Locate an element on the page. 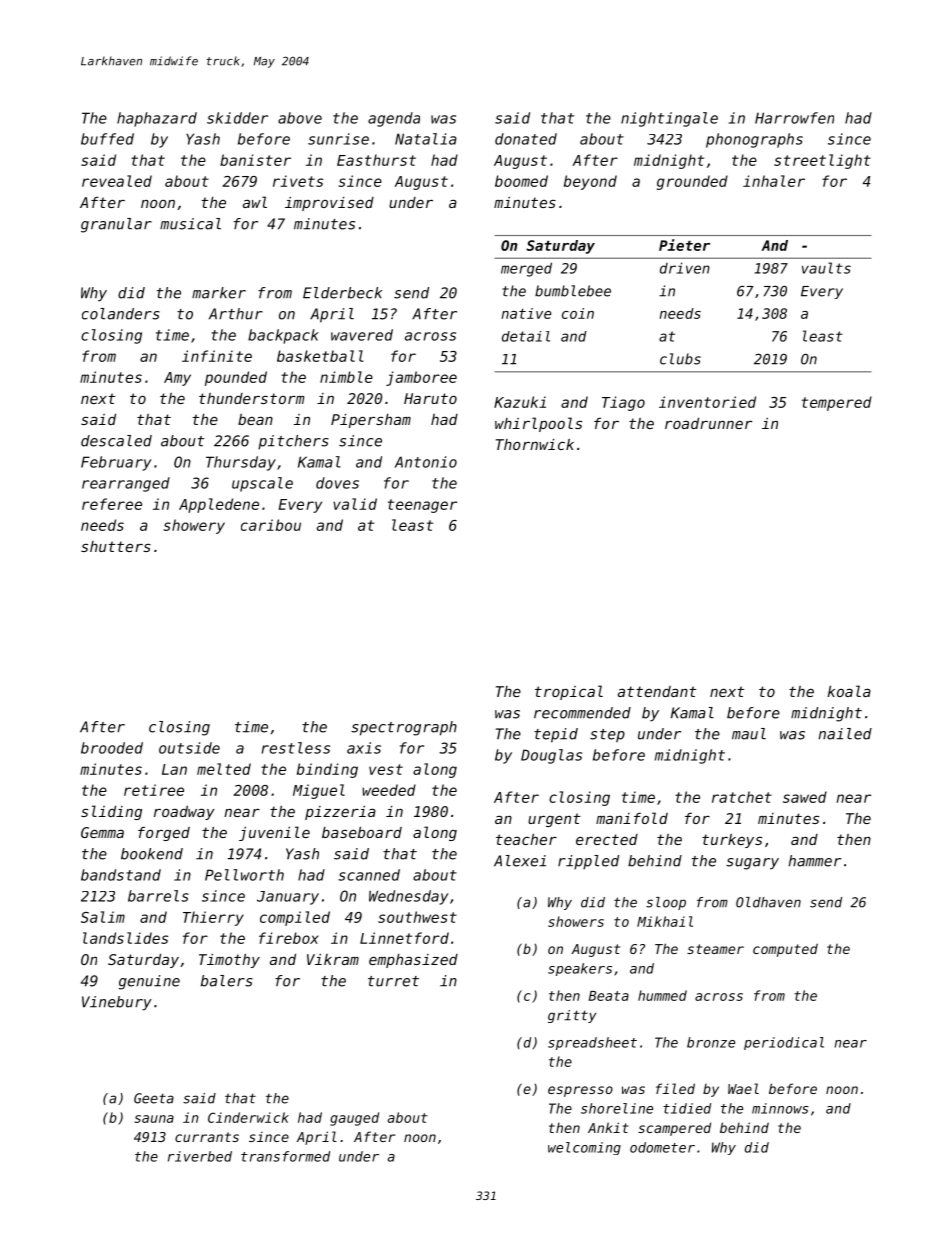 The image size is (952, 1233). shutters is located at coordinates (116, 546).
